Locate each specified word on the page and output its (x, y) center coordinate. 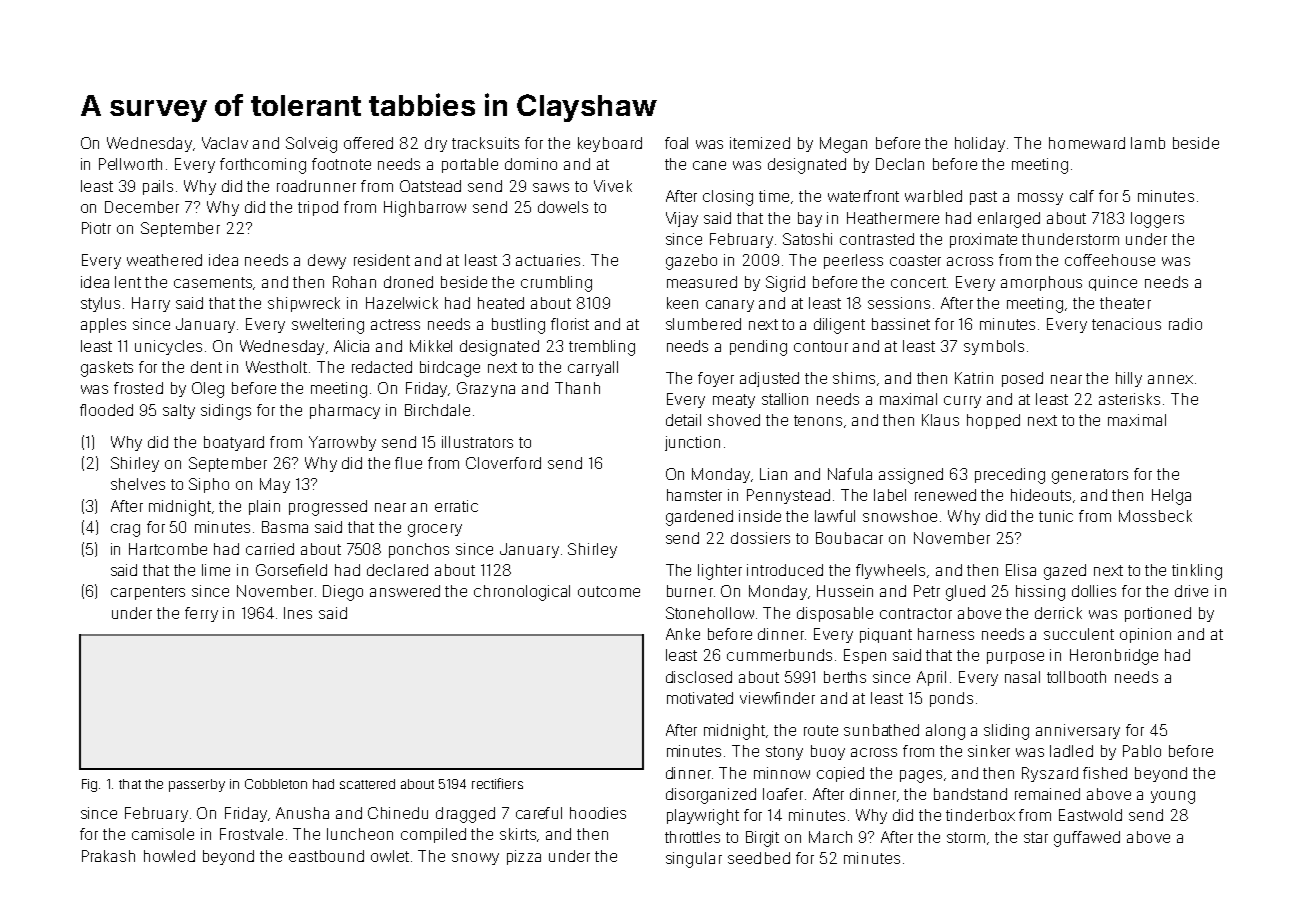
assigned (911, 476)
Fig (89, 785)
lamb (1148, 143)
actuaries (548, 260)
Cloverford (503, 463)
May (275, 485)
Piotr (96, 228)
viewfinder (777, 698)
